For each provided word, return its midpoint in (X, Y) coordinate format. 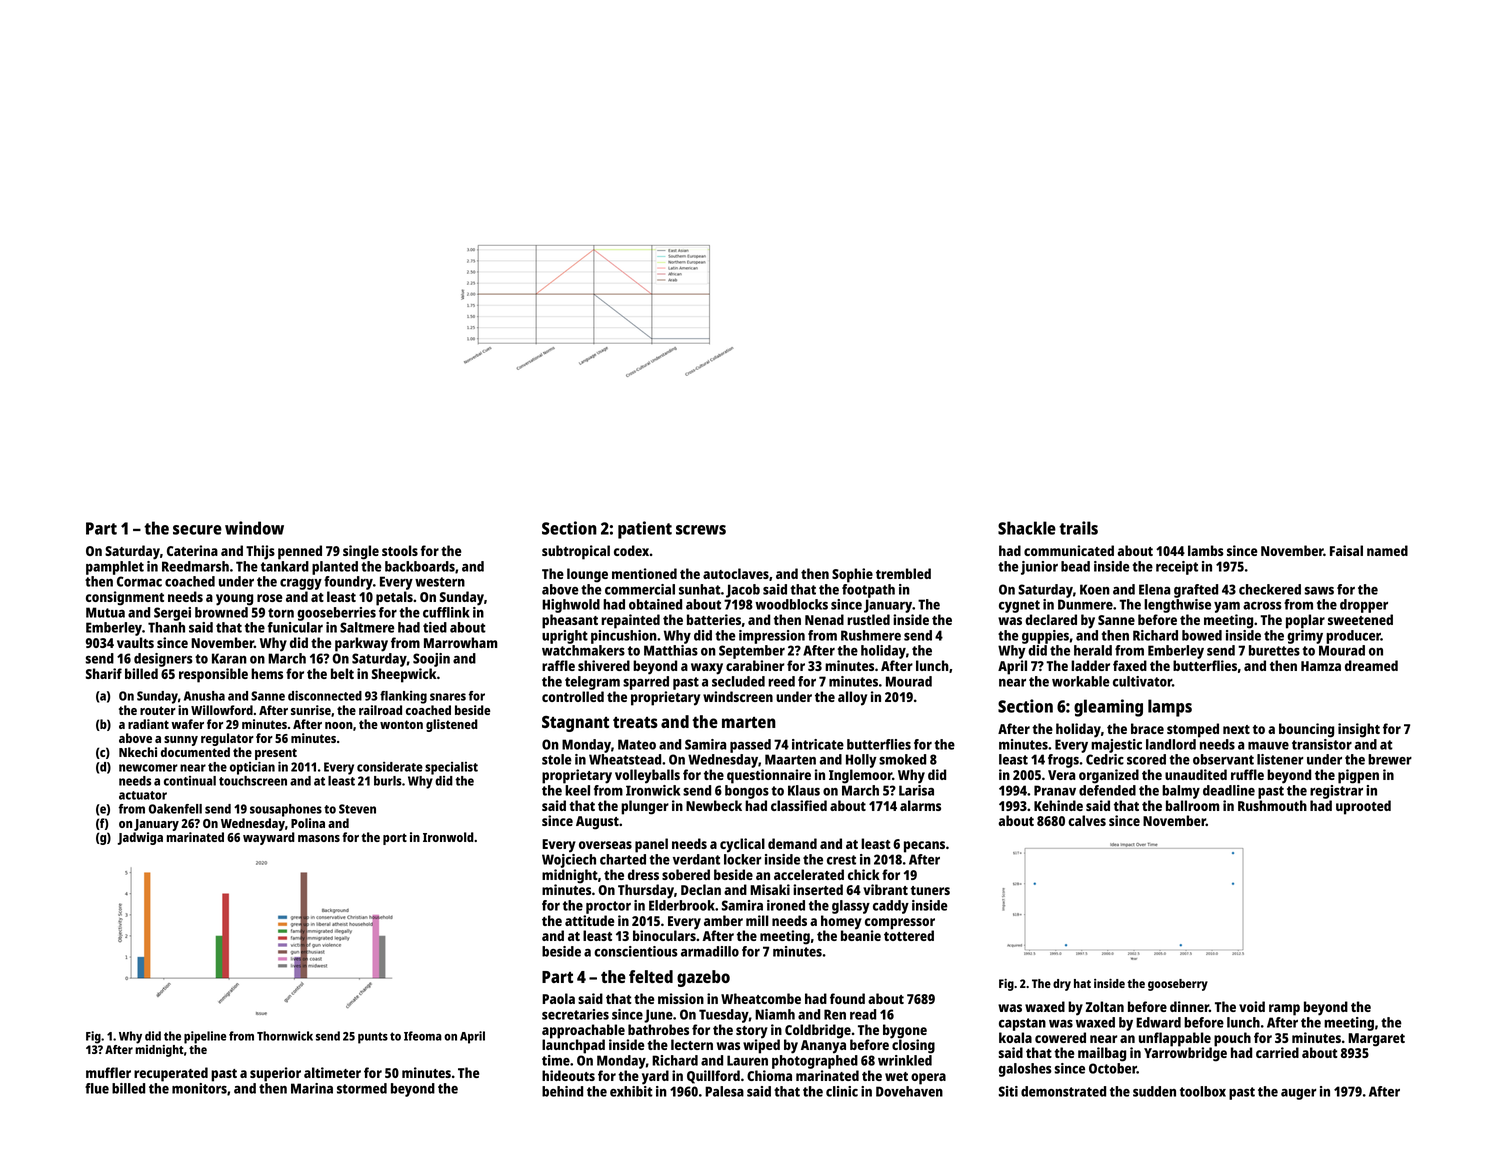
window (254, 528)
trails (1078, 528)
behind (562, 1091)
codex (631, 550)
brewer (1390, 759)
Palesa (724, 1091)
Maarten (790, 759)
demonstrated (1063, 1091)
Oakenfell (175, 809)
